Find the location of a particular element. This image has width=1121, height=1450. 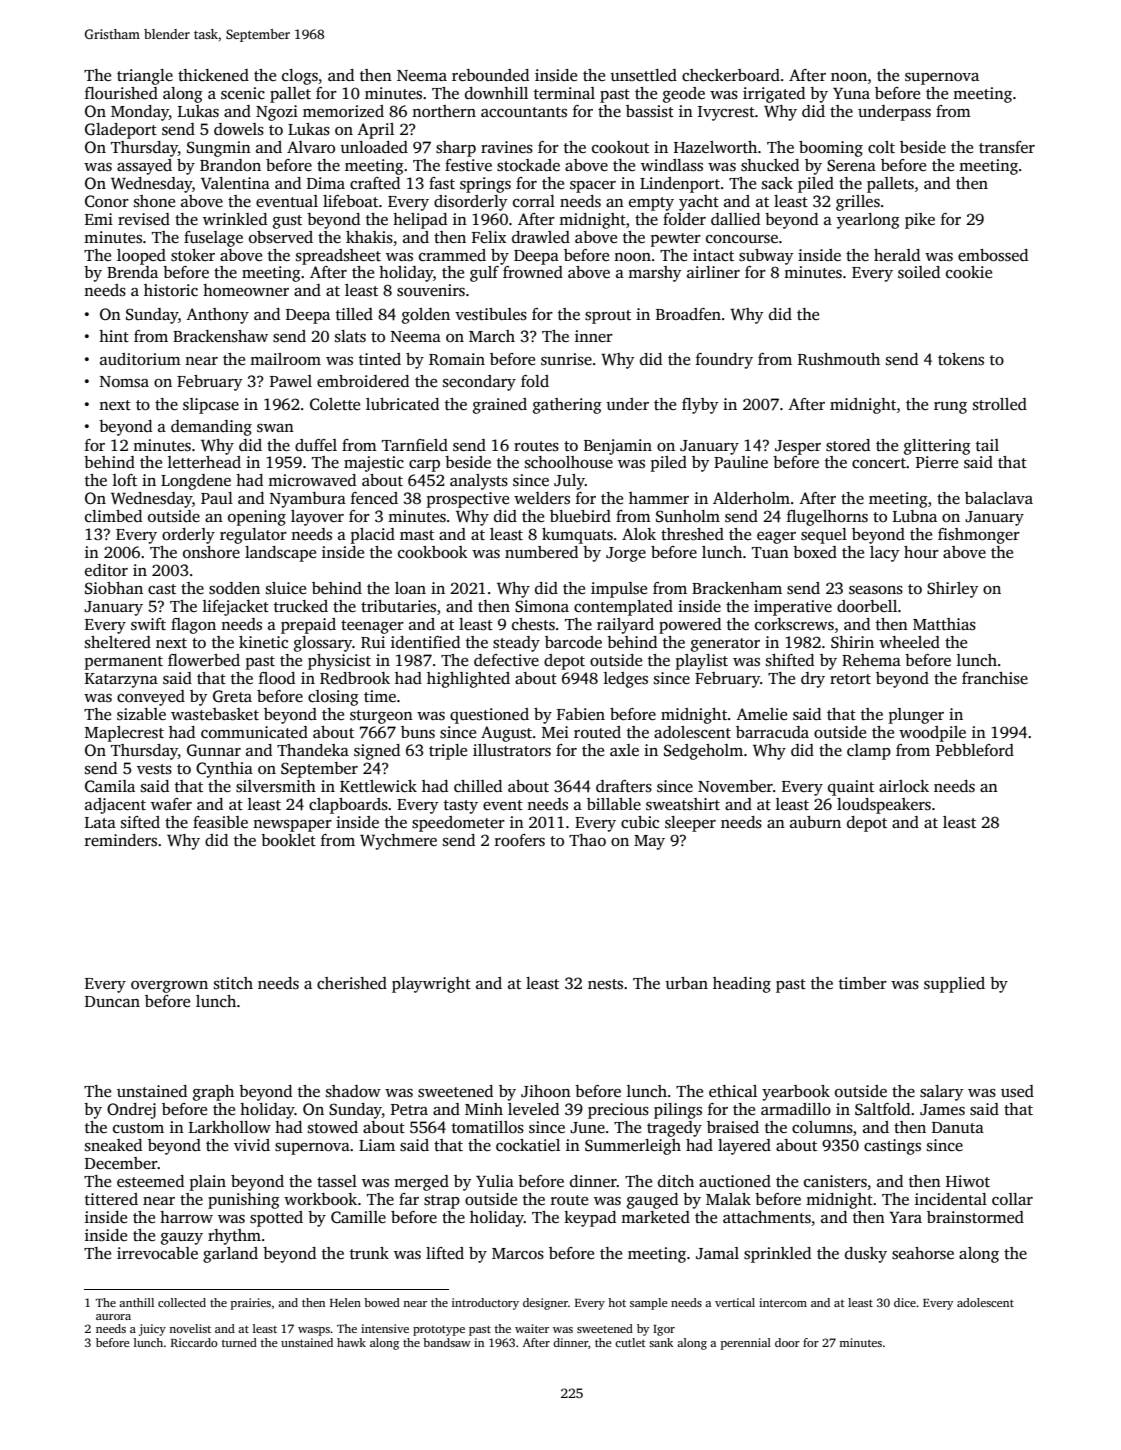

Nomsa is located at coordinates (124, 382).
